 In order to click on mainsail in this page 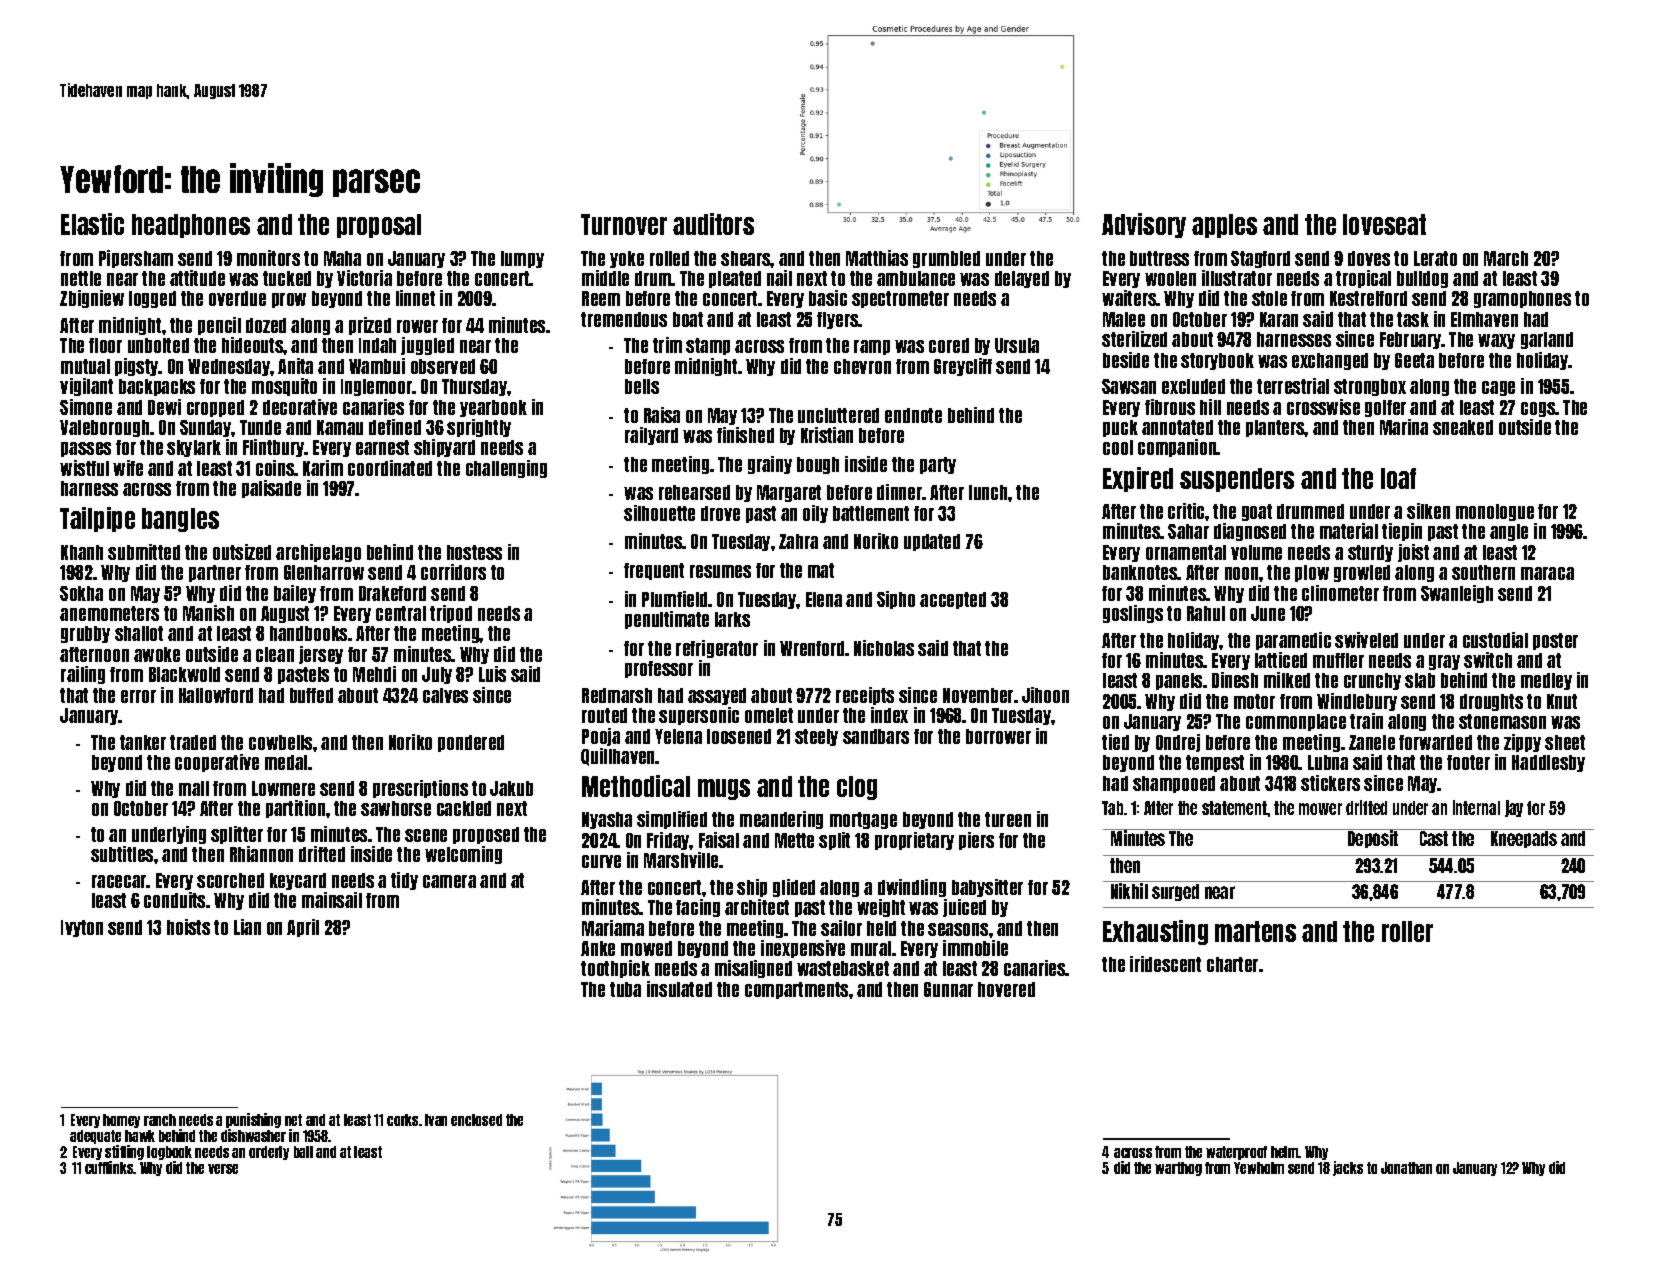, I will do `click(332, 900)`.
